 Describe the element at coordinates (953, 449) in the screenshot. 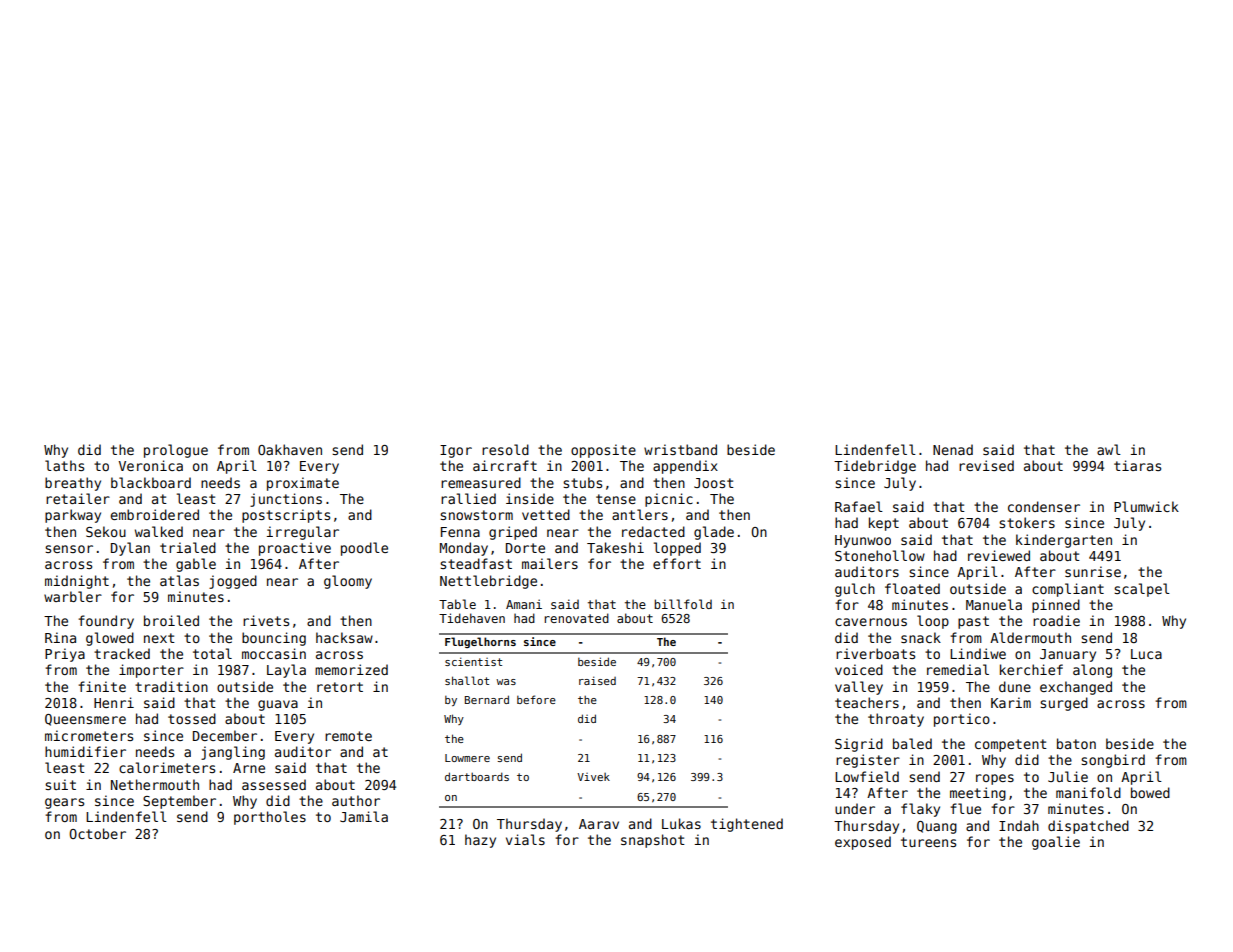

I see `Nenad` at that location.
